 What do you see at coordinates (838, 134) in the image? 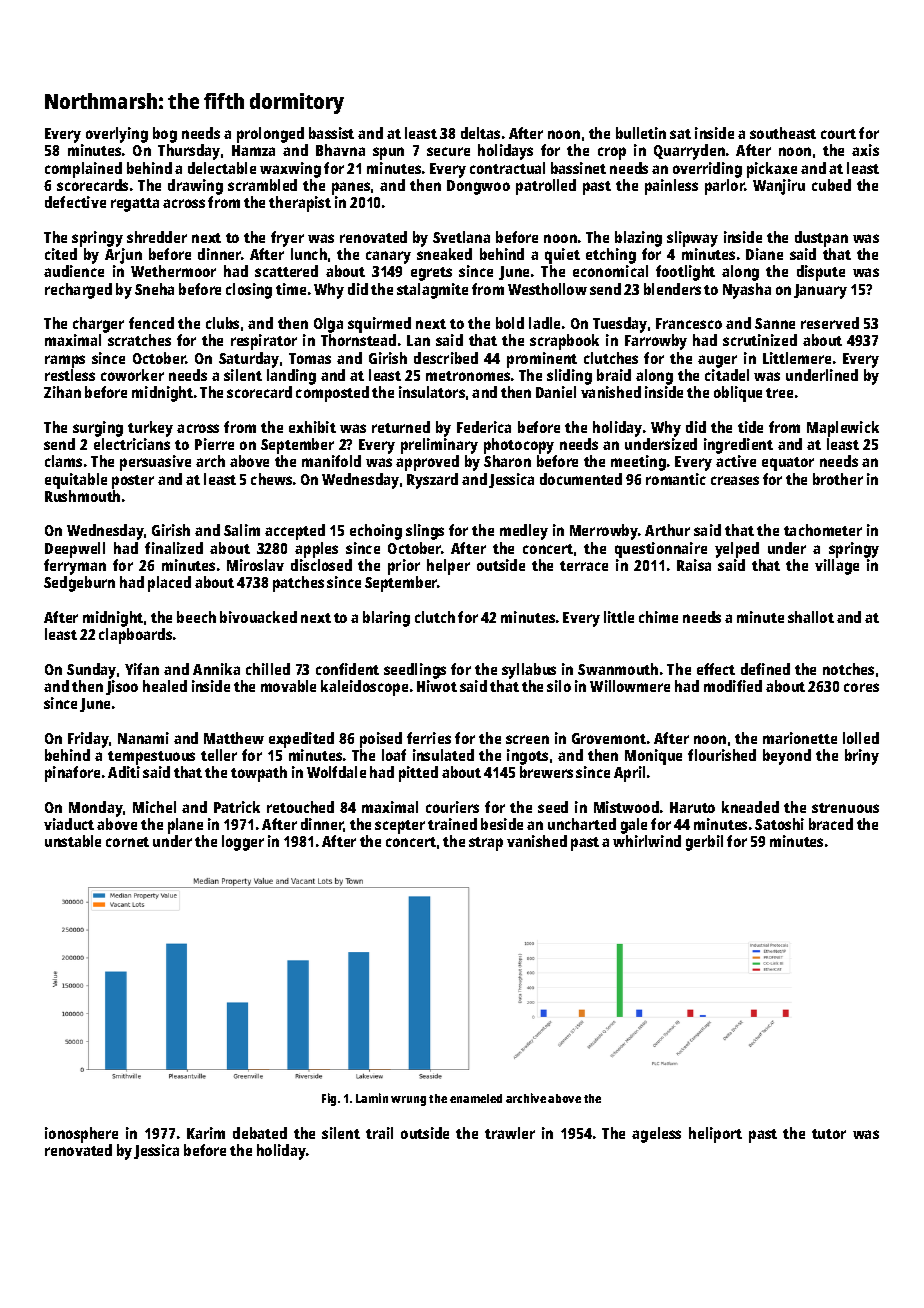
I see `court` at bounding box center [838, 134].
